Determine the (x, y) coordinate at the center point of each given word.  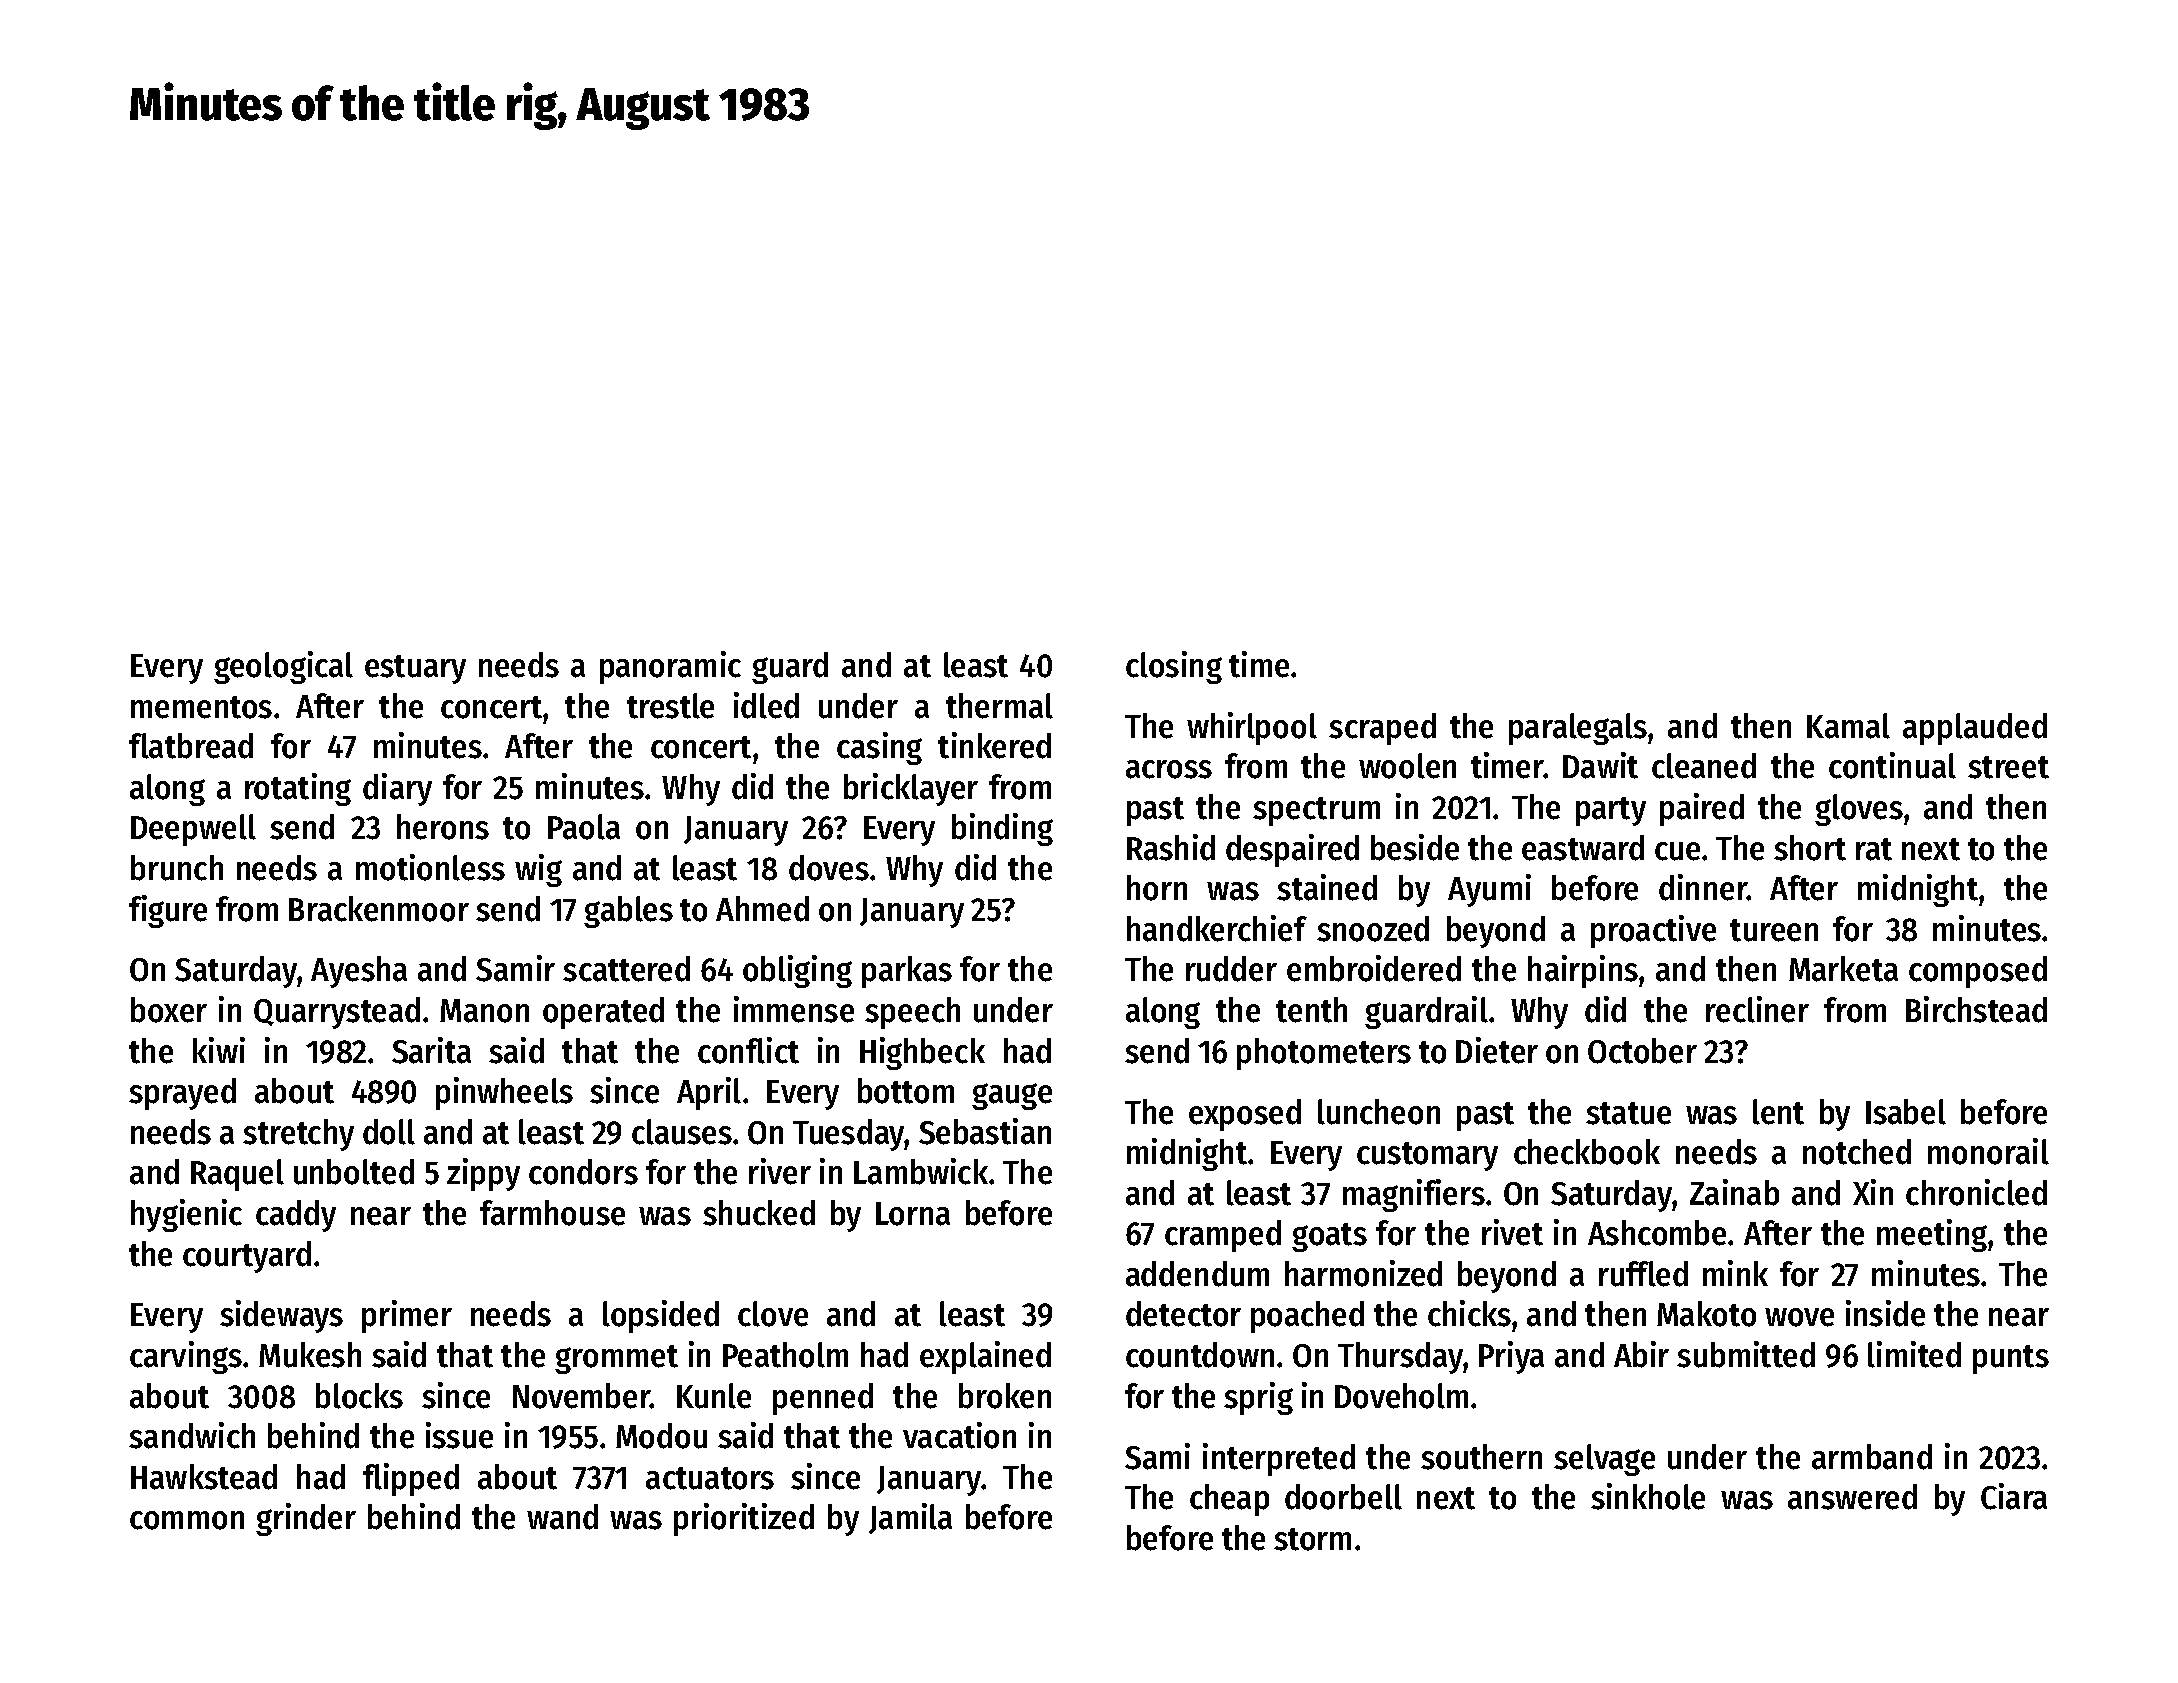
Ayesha (359, 972)
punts (2011, 1359)
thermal (999, 706)
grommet (616, 1359)
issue (459, 1435)
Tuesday (849, 1135)
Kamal (1848, 726)
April (709, 1093)
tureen (1774, 930)
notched (1857, 1152)
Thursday (1400, 1358)
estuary (415, 669)
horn (1157, 888)
